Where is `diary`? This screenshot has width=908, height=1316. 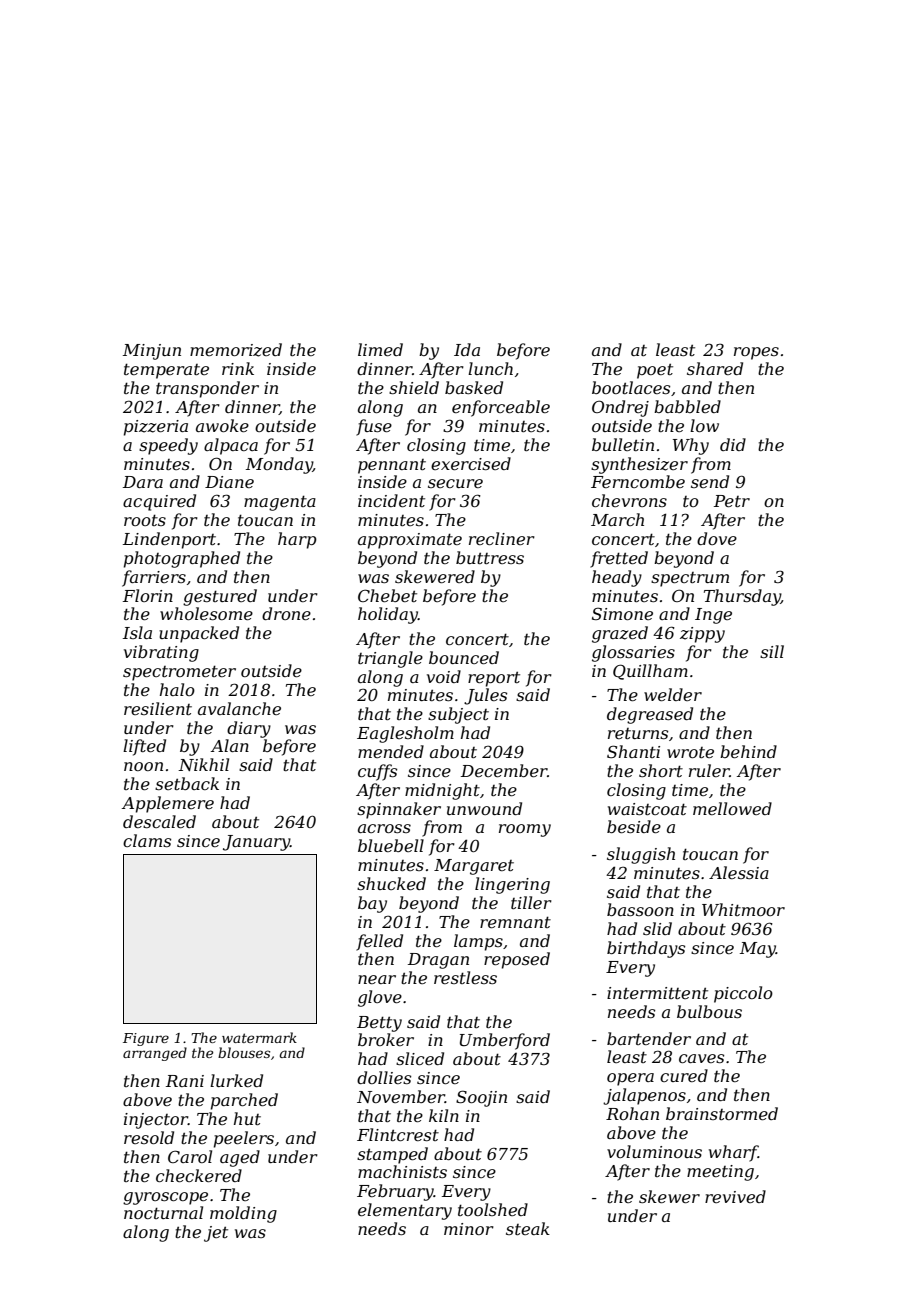
diary is located at coordinates (249, 729).
